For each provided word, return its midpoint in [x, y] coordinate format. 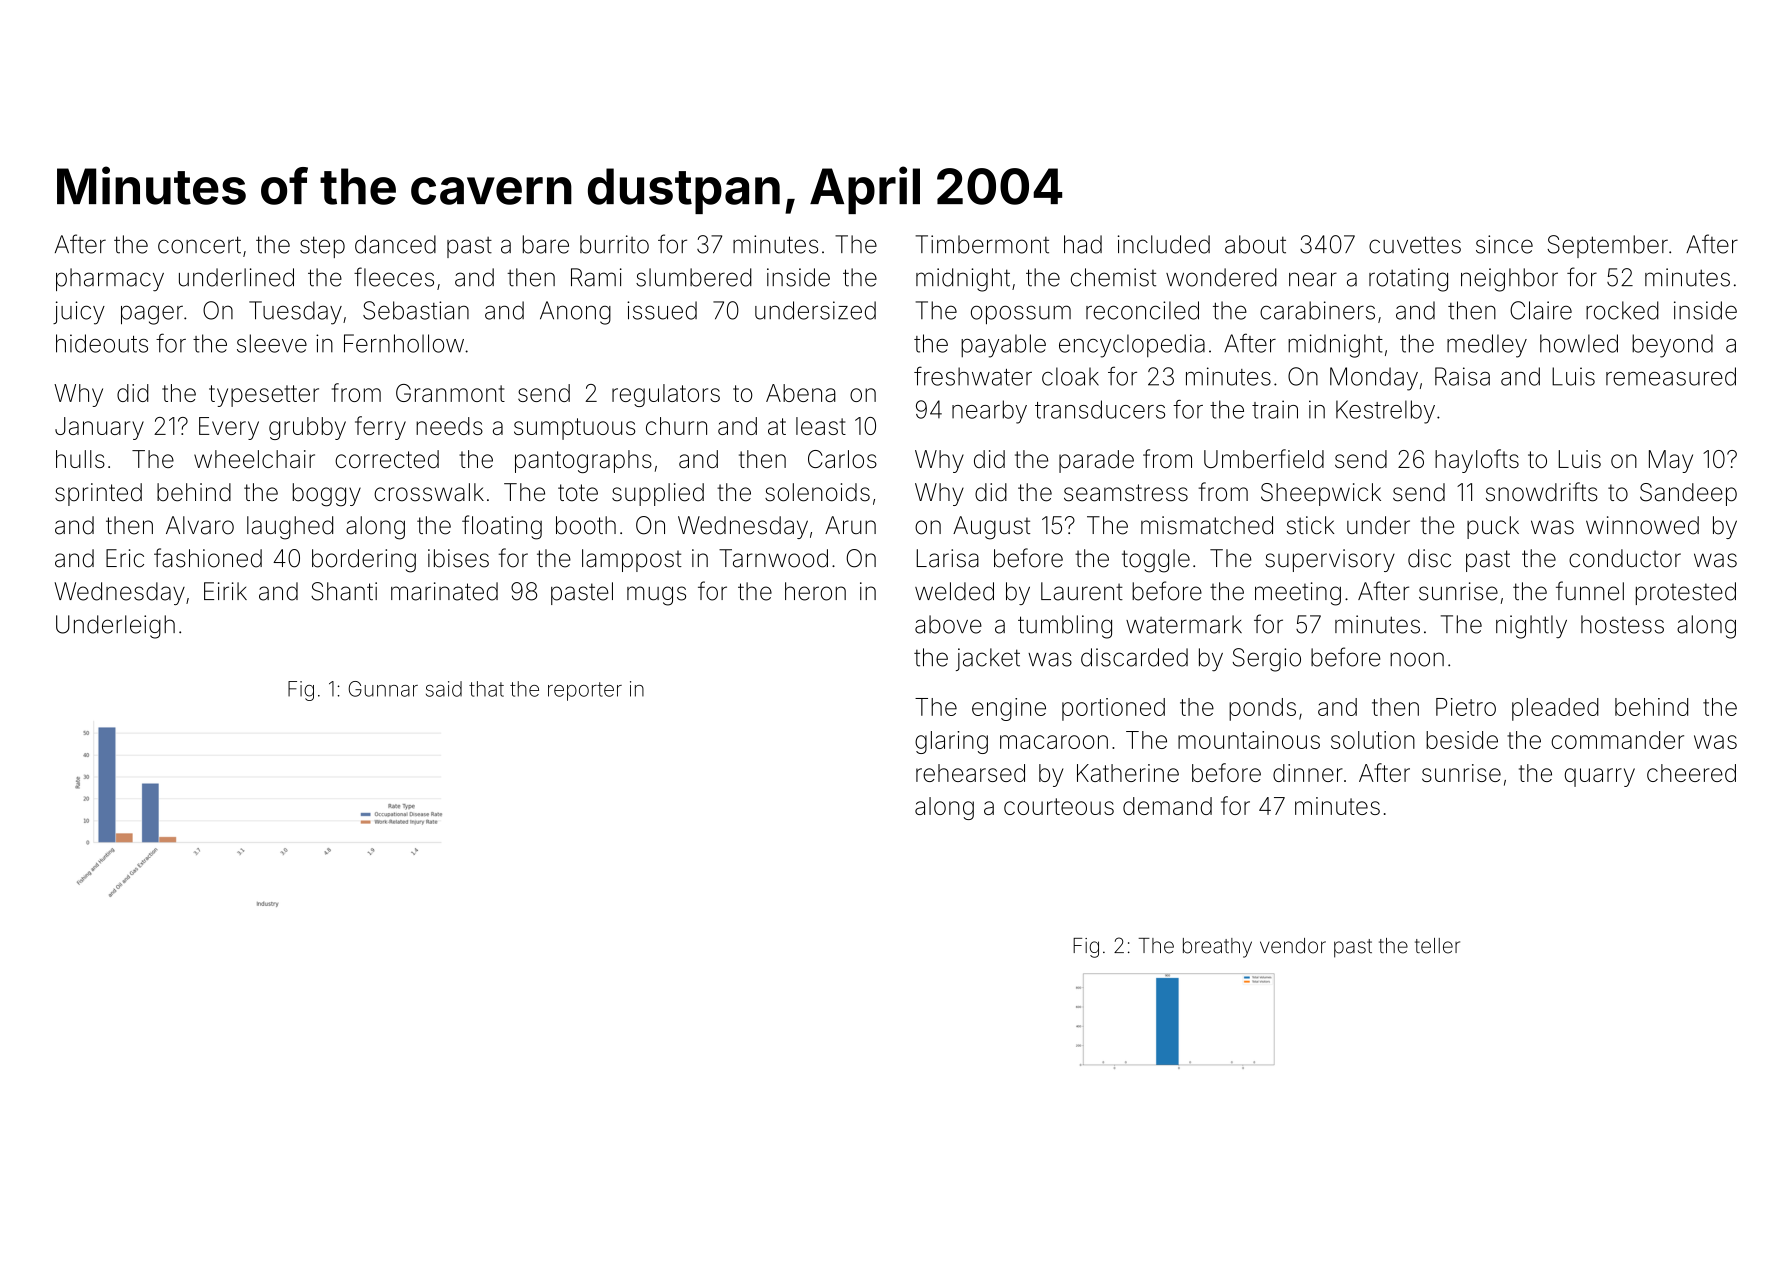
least [821, 426]
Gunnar [383, 689]
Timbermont [982, 244]
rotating [1408, 280]
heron [815, 591]
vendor [1293, 946]
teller [1437, 946]
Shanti [344, 591]
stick [1310, 525]
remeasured [1671, 376]
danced [395, 244]
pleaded [1555, 709]
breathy [1217, 948]
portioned [1113, 709]
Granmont [450, 393]
